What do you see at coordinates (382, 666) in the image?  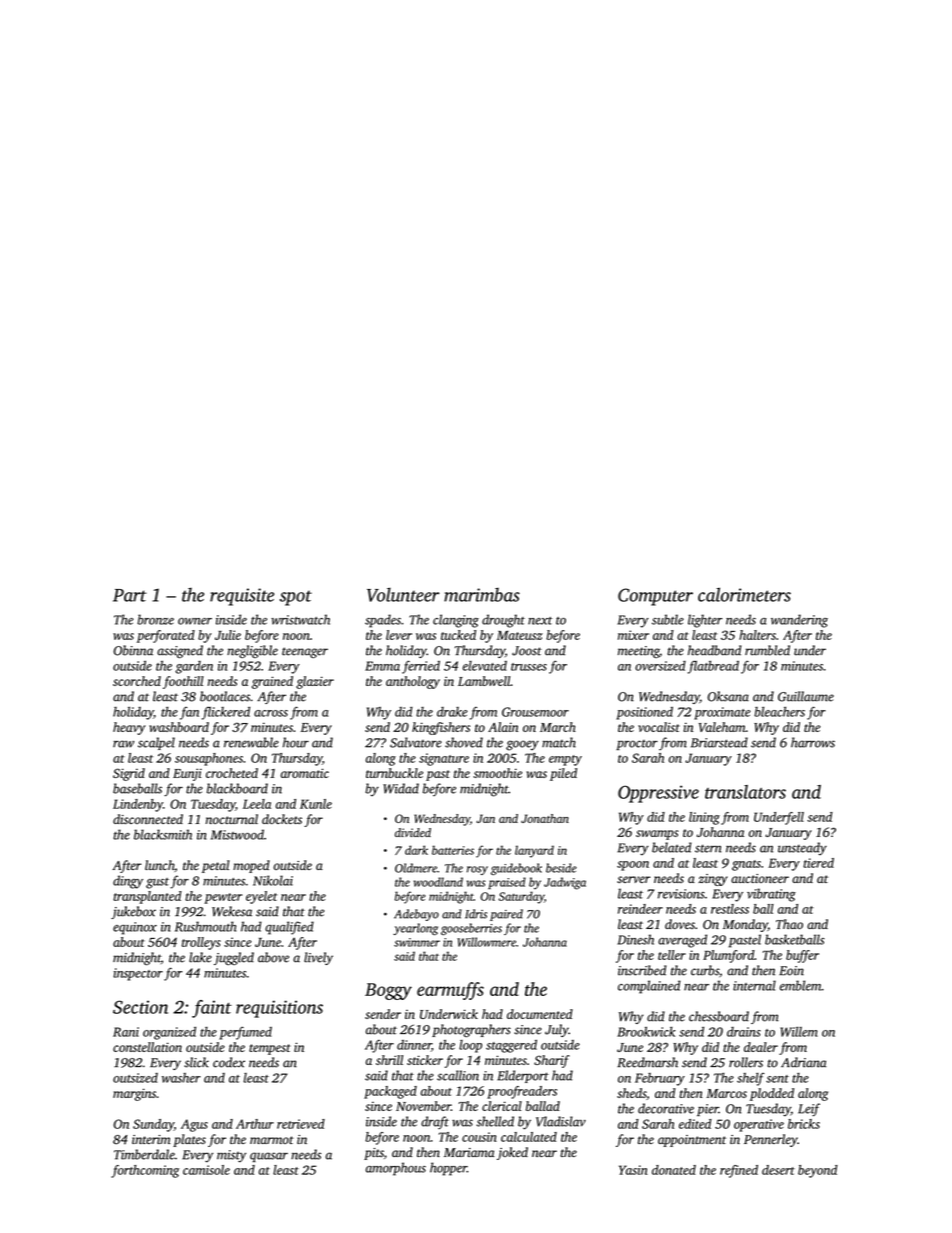 I see `Emma` at bounding box center [382, 666].
